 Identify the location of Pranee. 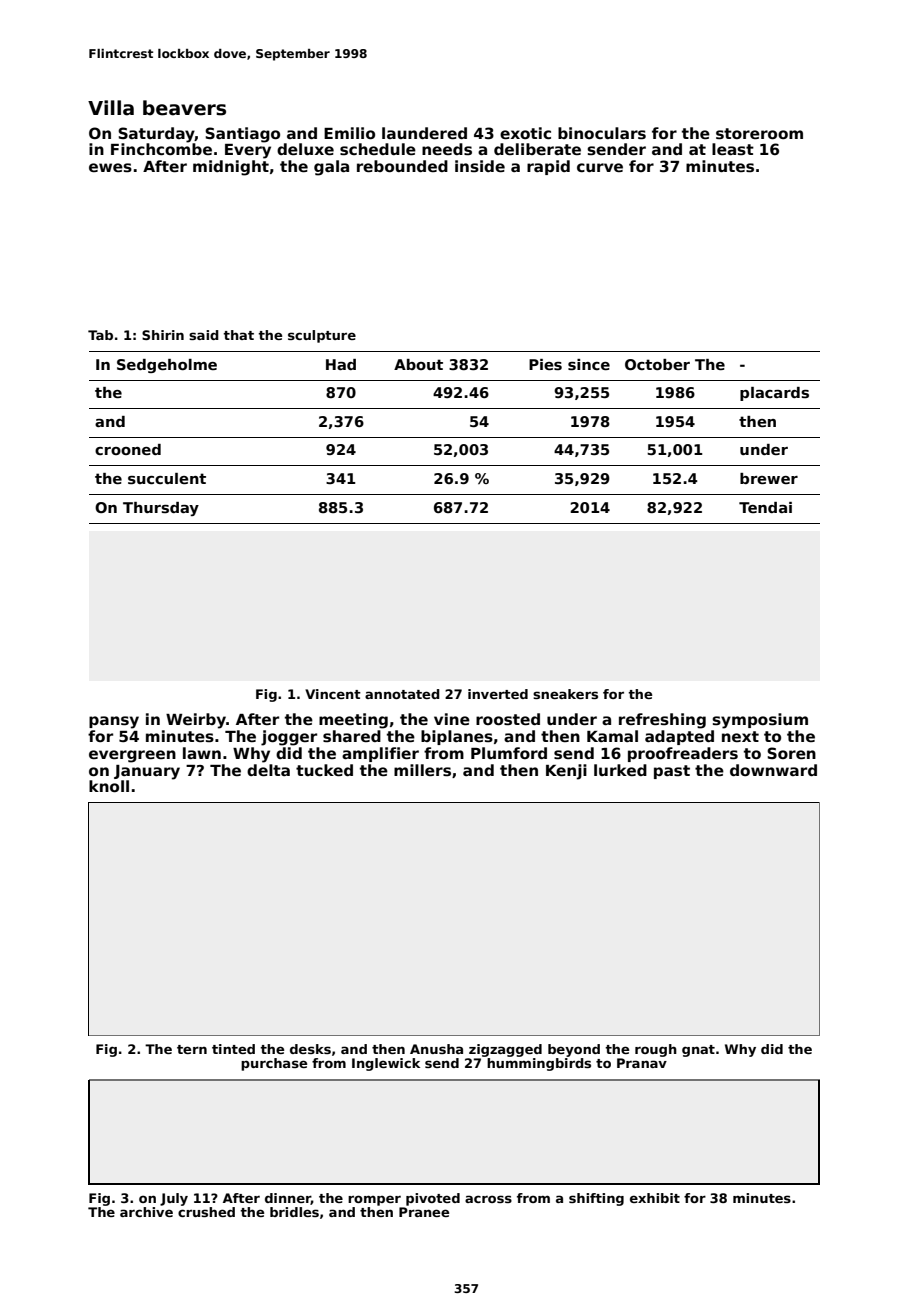
(424, 1212).
